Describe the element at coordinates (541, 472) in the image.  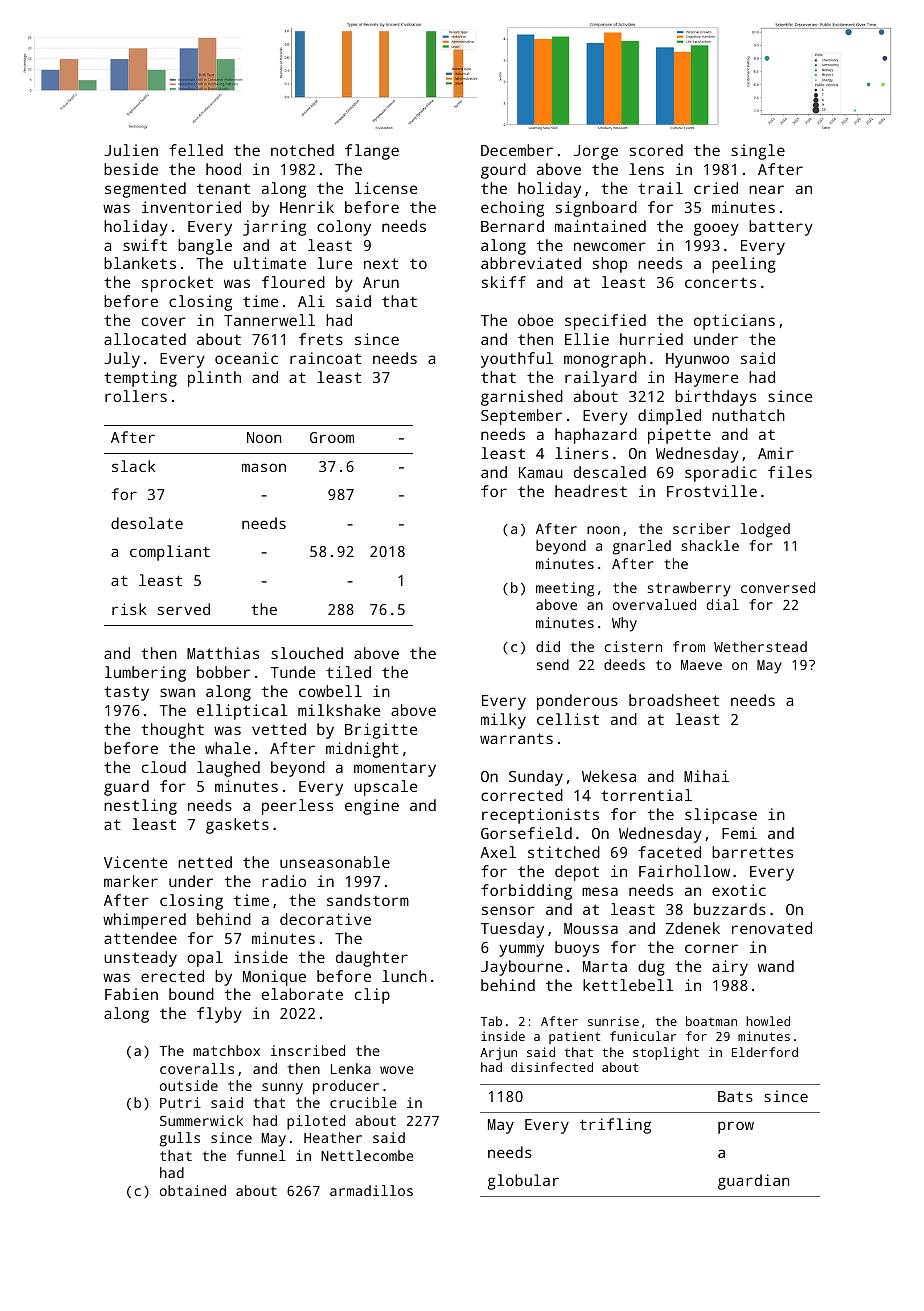
I see `Kamau` at that location.
